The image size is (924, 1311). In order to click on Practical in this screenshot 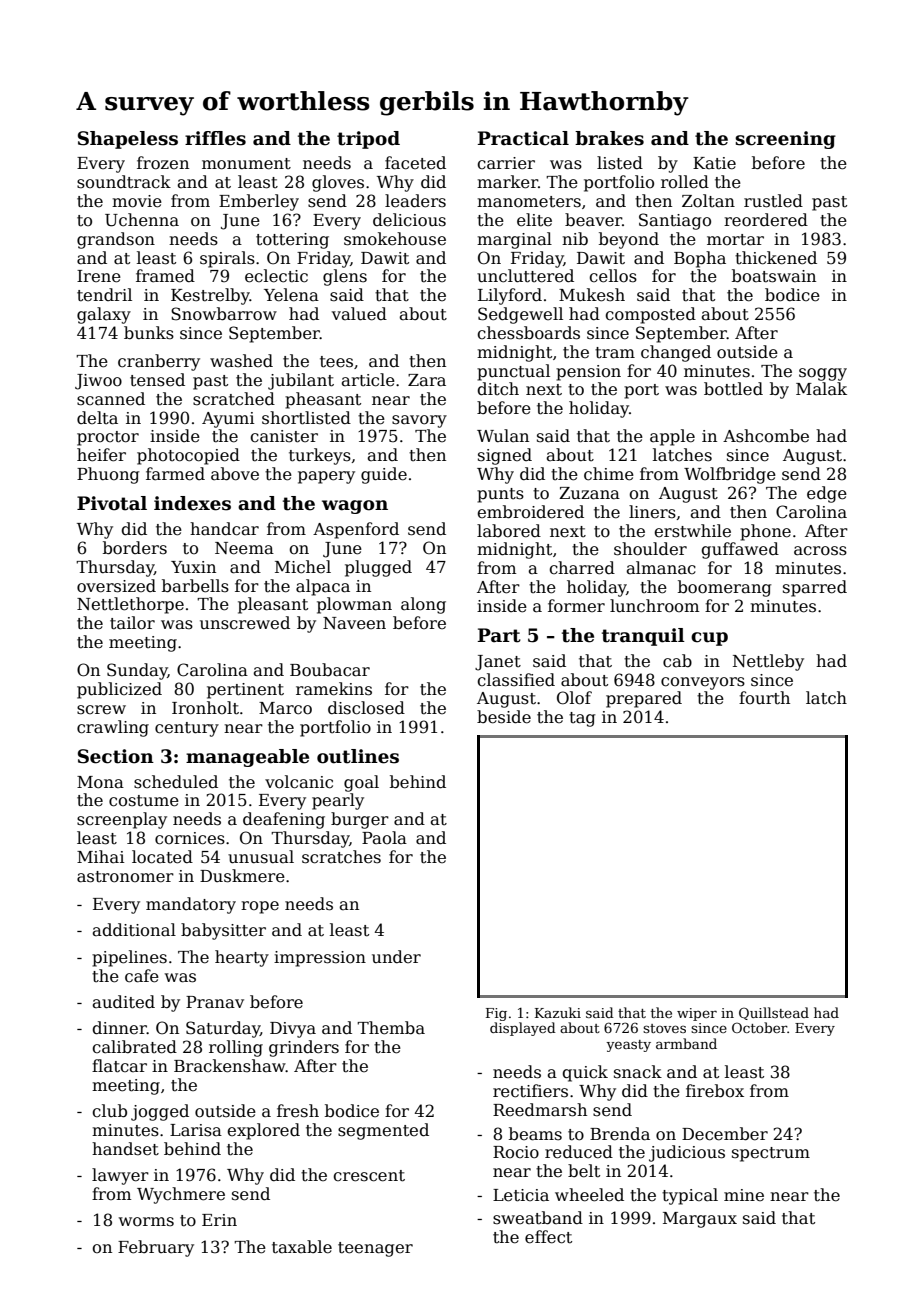, I will do `click(523, 138)`.
